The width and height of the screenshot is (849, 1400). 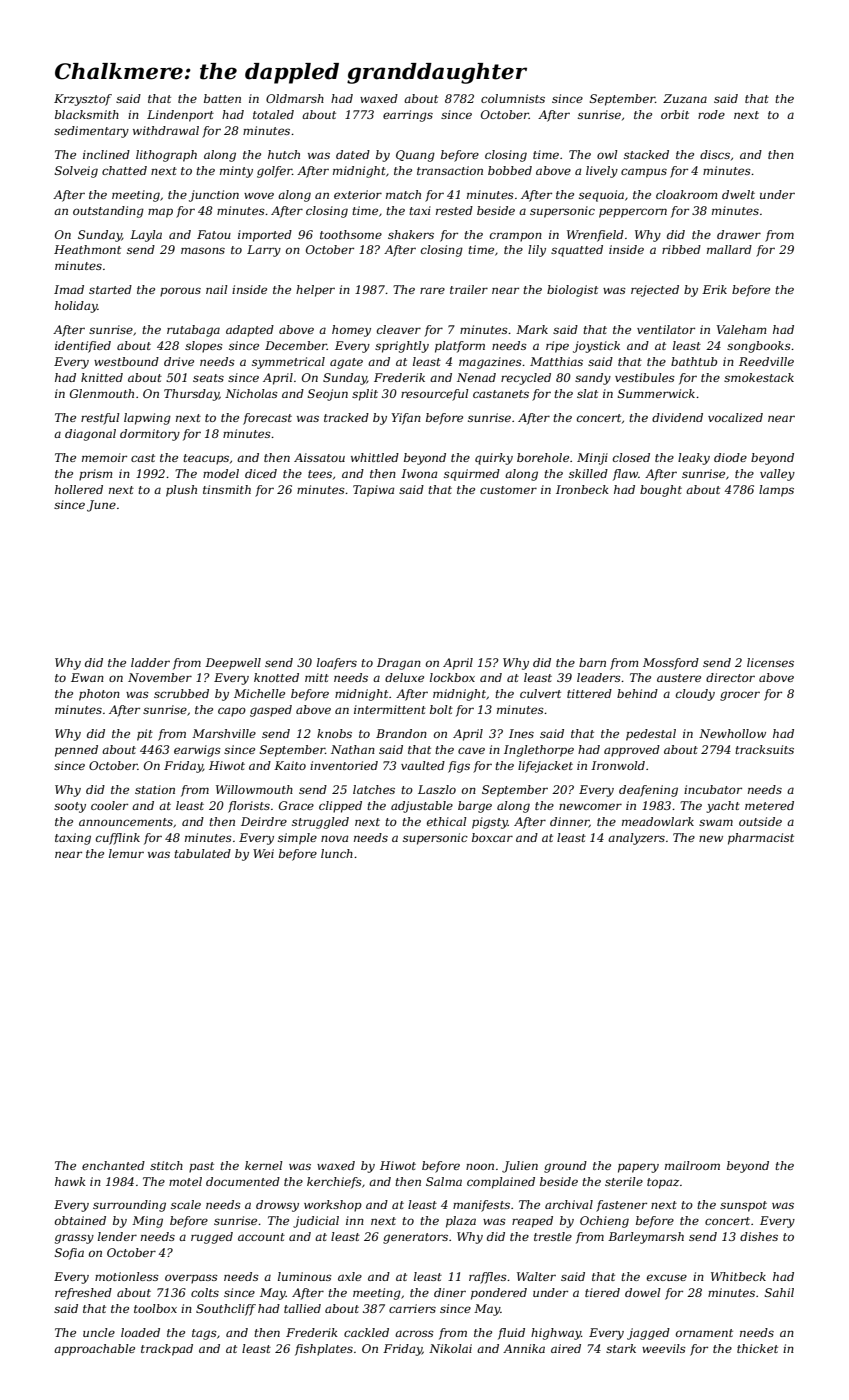 I want to click on lunch, so click(x=337, y=853).
